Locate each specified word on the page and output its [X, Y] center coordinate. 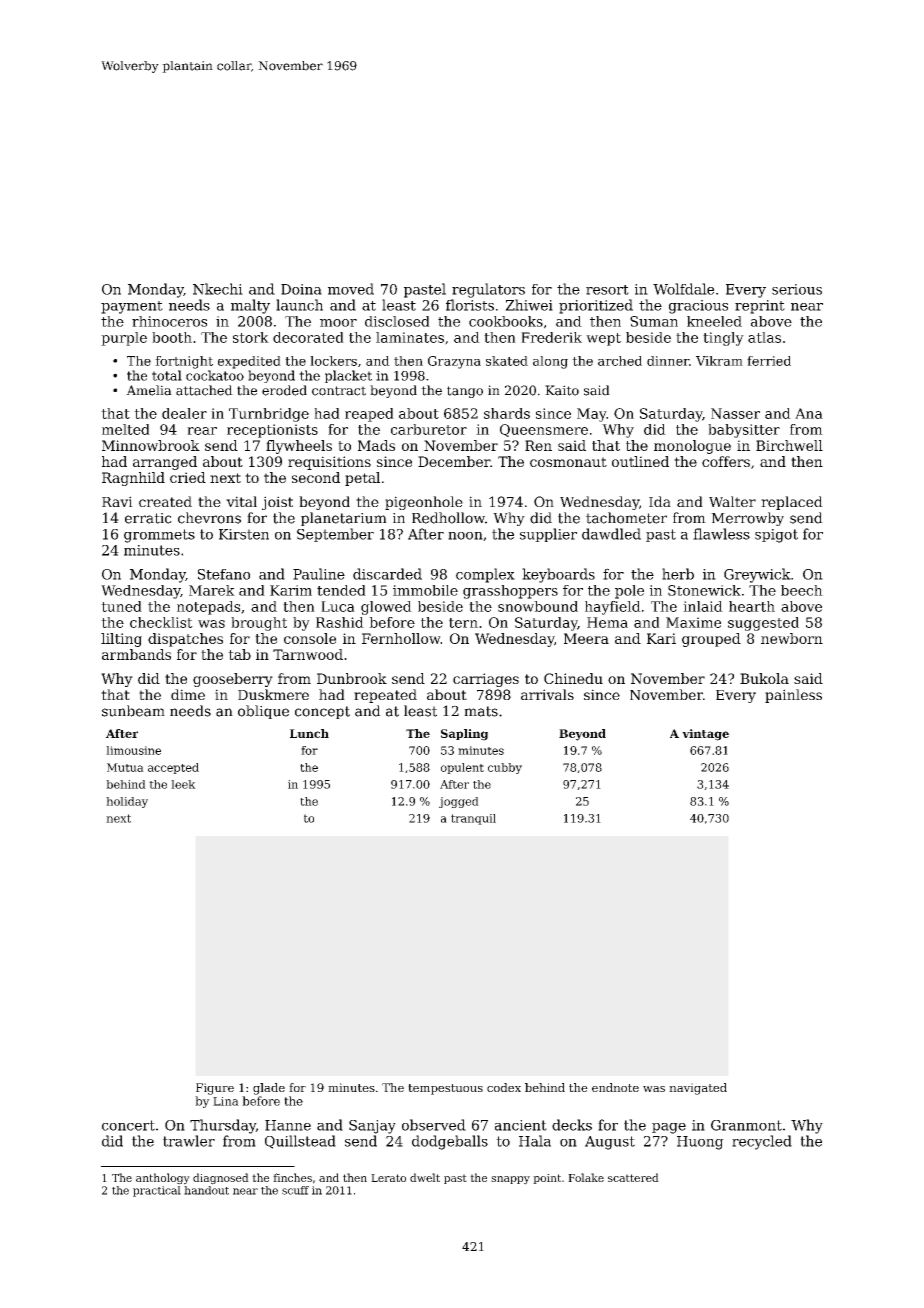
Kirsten [244, 534]
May [592, 415]
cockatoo [215, 375]
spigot [776, 536]
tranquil [473, 819]
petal [362, 479]
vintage [705, 735]
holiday [127, 802]
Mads [376, 445]
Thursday [223, 1126]
